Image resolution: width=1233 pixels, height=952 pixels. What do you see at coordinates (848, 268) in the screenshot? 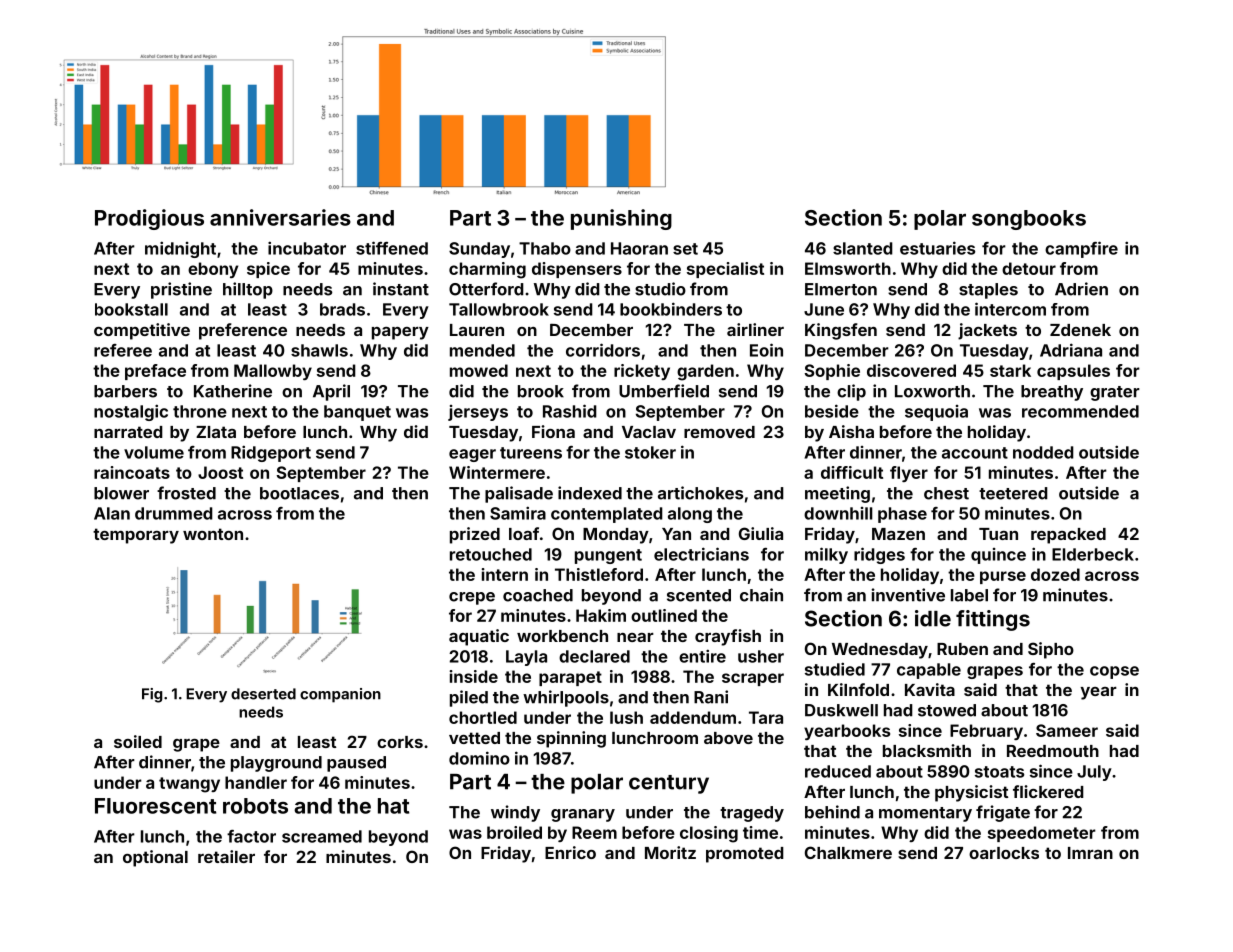
I see `Elmsworth` at bounding box center [848, 268].
